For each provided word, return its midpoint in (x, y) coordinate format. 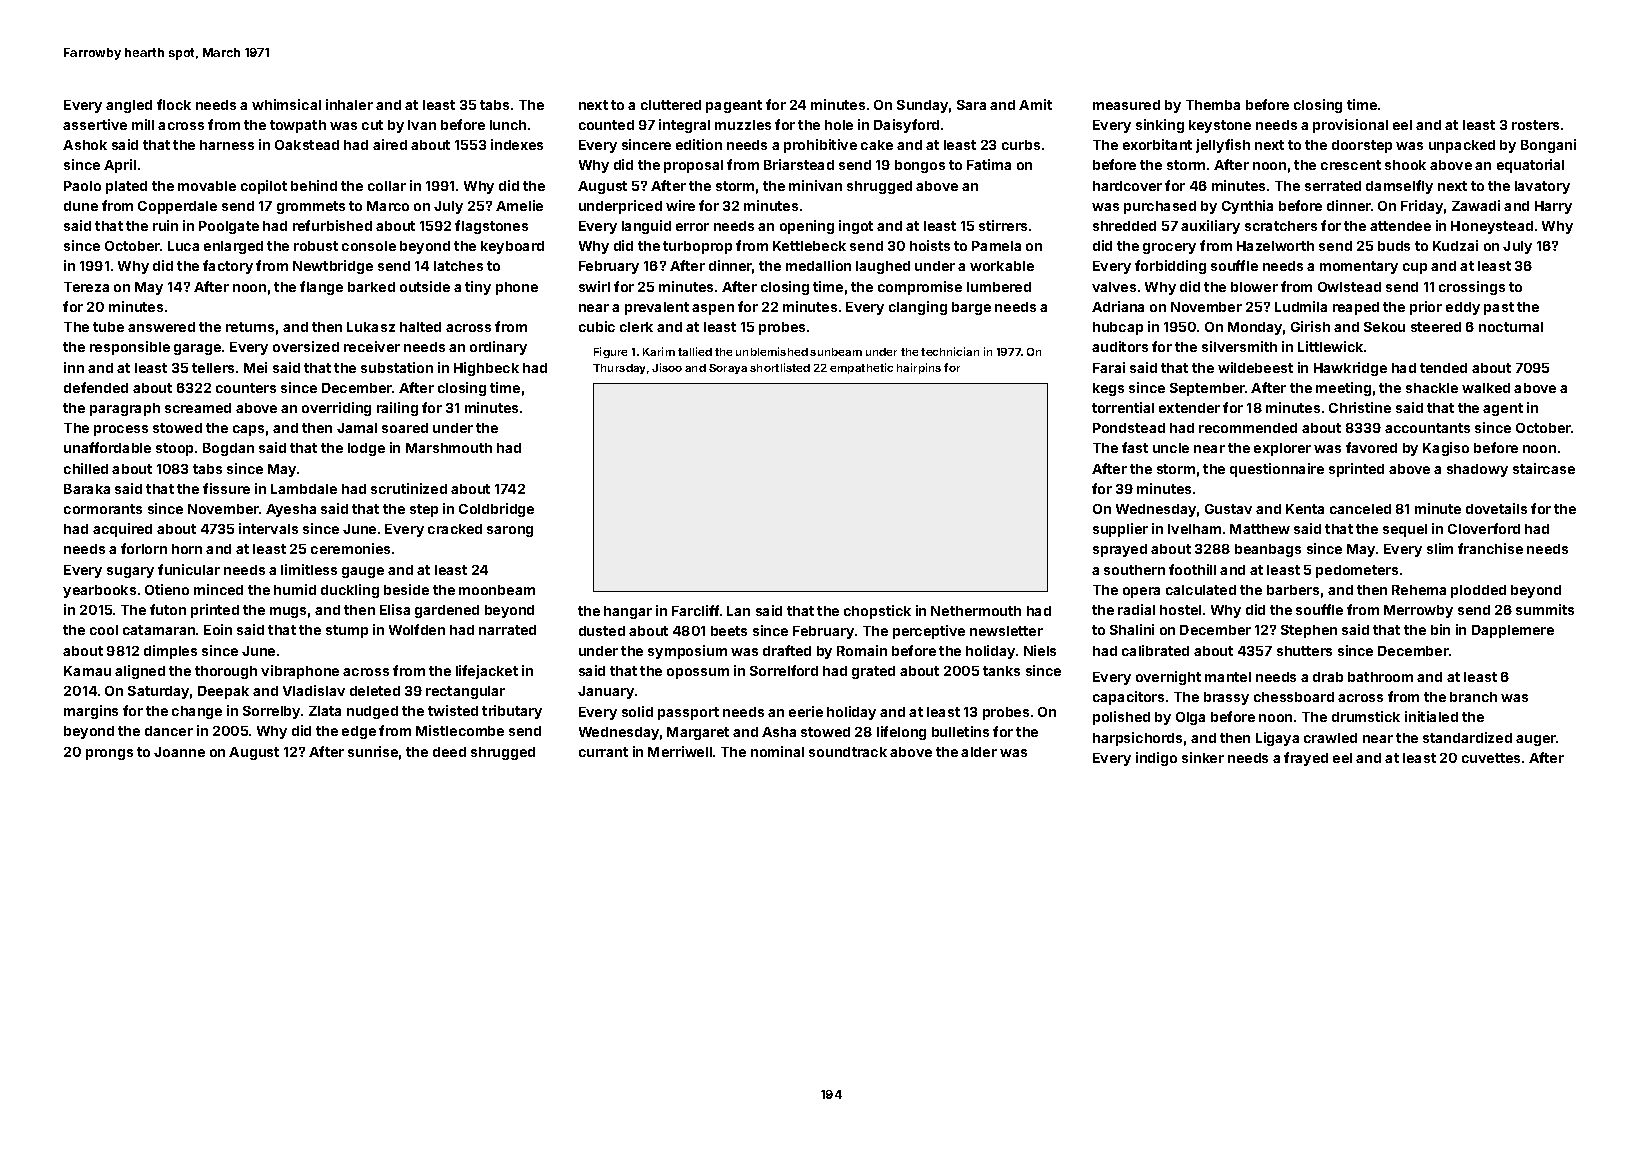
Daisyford (906, 126)
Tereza (86, 287)
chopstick (877, 612)
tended (1443, 368)
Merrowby (1418, 611)
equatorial (1530, 166)
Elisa (395, 609)
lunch (508, 125)
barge (971, 308)
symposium (687, 652)
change (197, 712)
